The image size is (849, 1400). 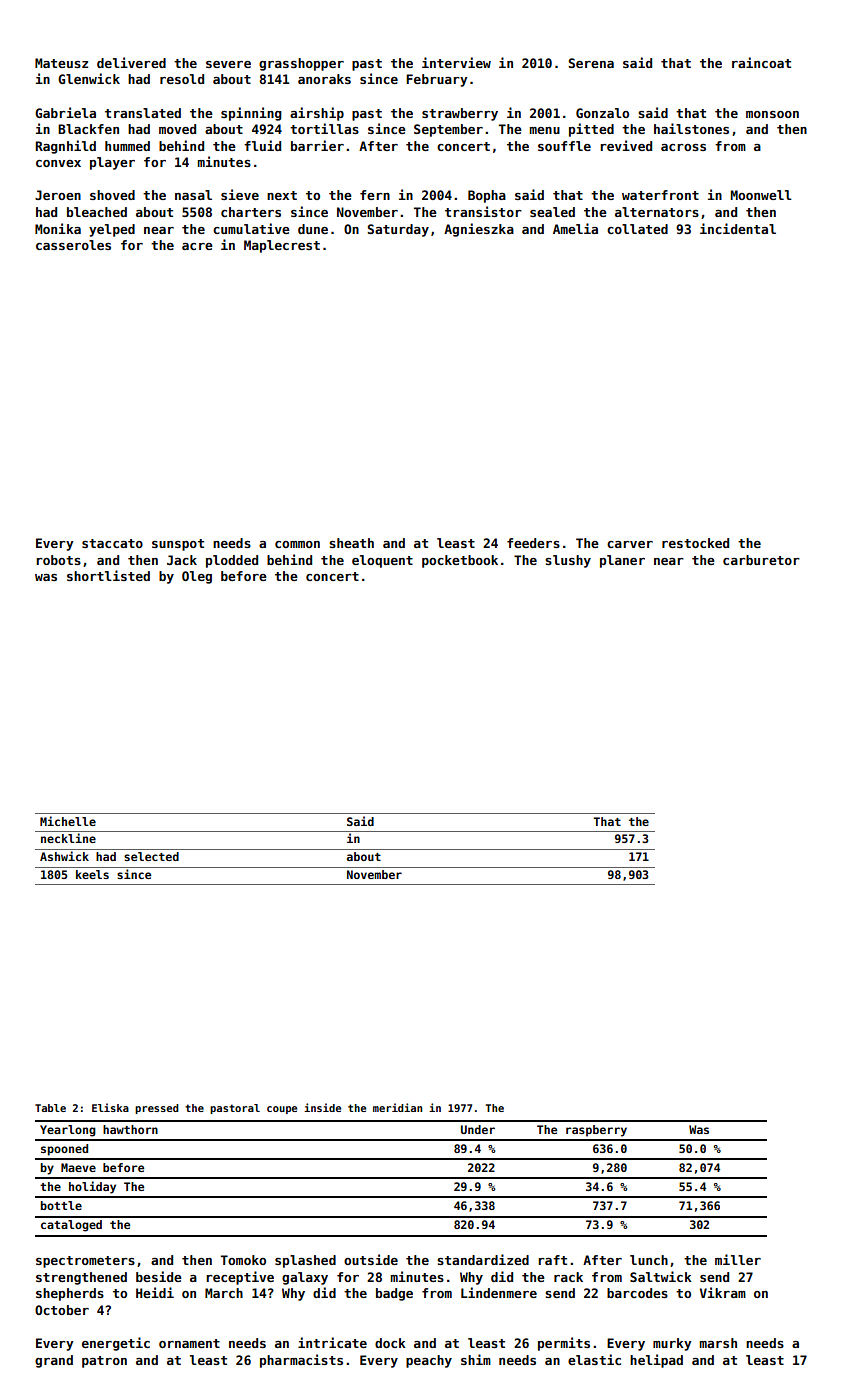 I want to click on Oleg, so click(x=197, y=577).
